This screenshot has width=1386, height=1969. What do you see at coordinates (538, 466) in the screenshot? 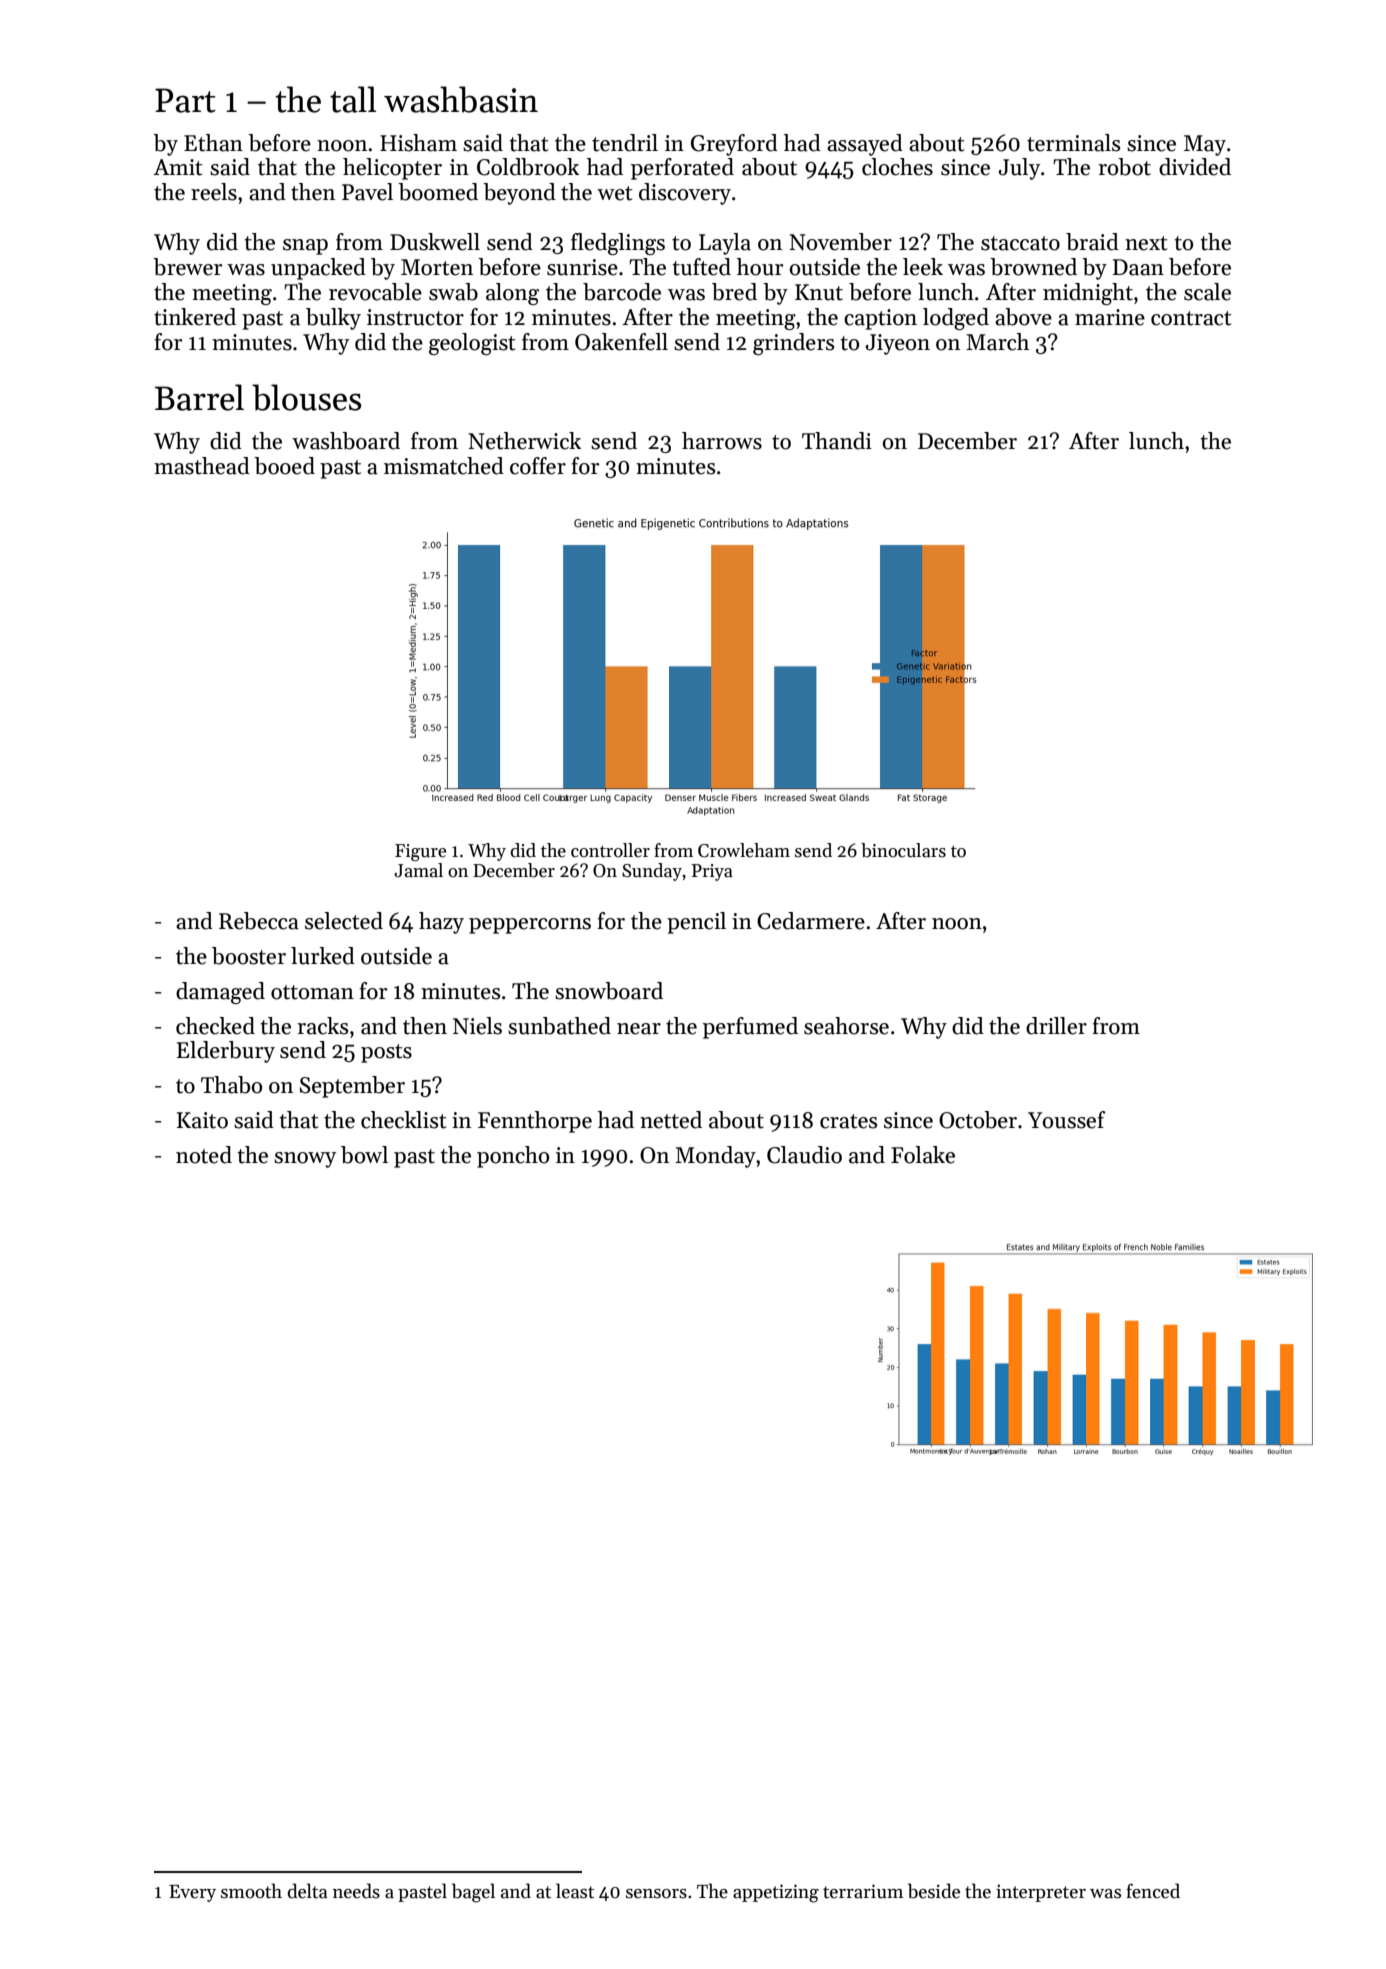
I see `coffer` at bounding box center [538, 466].
